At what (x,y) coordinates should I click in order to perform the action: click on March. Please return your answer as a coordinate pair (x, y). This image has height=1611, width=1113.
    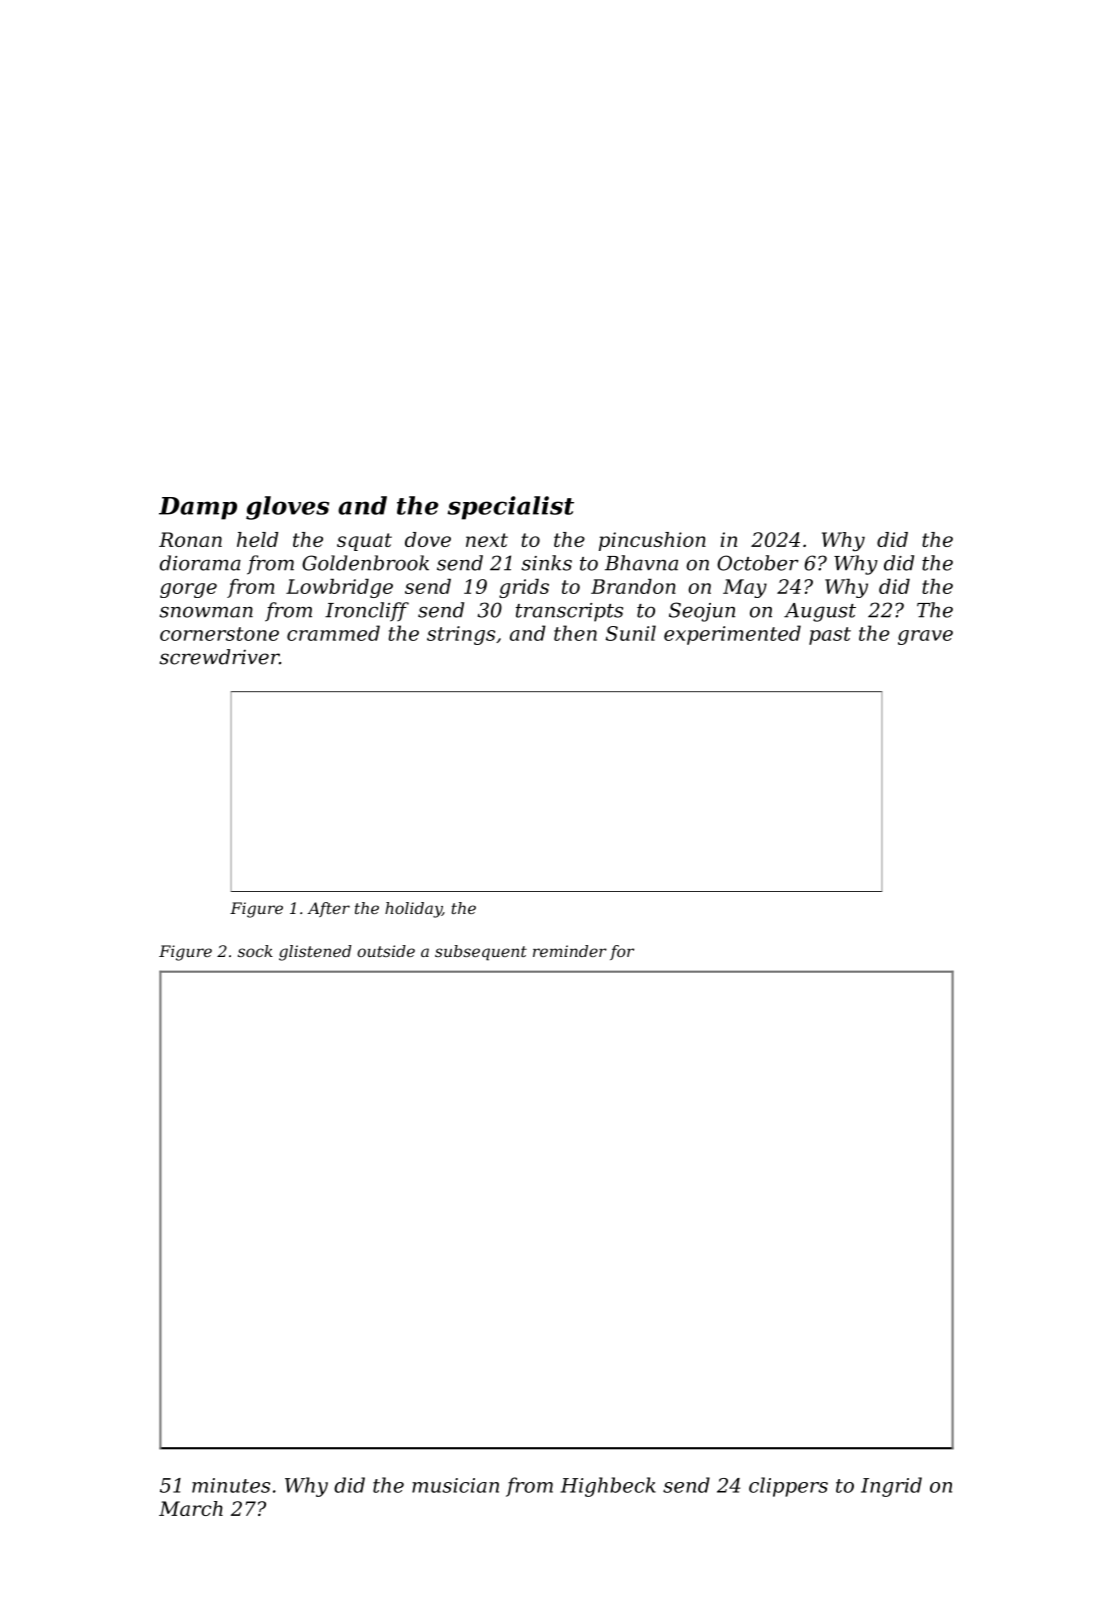
    Looking at the image, I should click on (191, 1508).
